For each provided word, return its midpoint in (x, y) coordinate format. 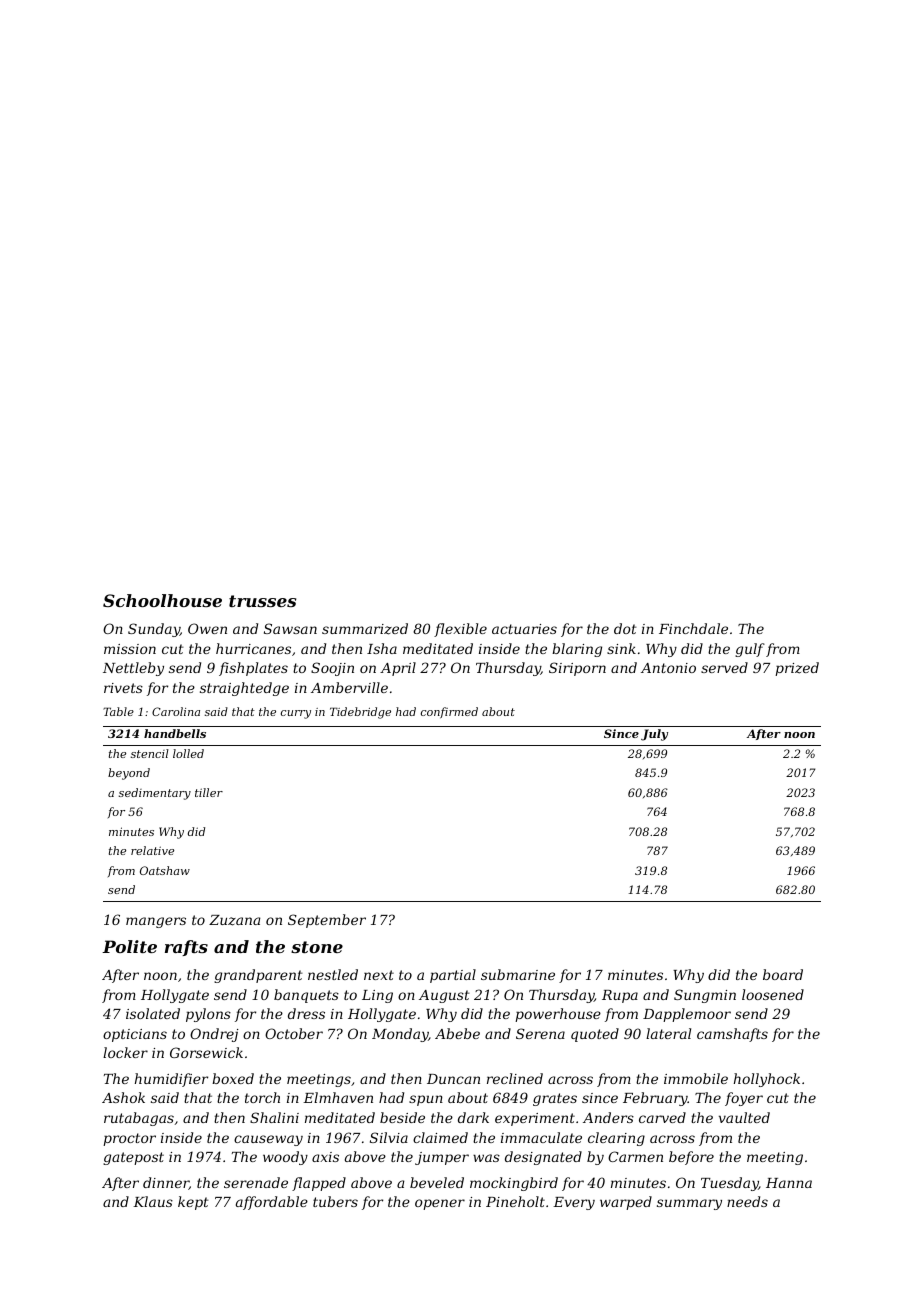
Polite (129, 946)
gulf (750, 650)
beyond (129, 774)
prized (797, 669)
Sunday (154, 630)
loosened (773, 994)
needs (747, 1201)
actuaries (524, 629)
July (654, 735)
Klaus (153, 1201)
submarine (518, 974)
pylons (208, 1015)
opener (440, 1204)
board (783, 974)
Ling (377, 996)
